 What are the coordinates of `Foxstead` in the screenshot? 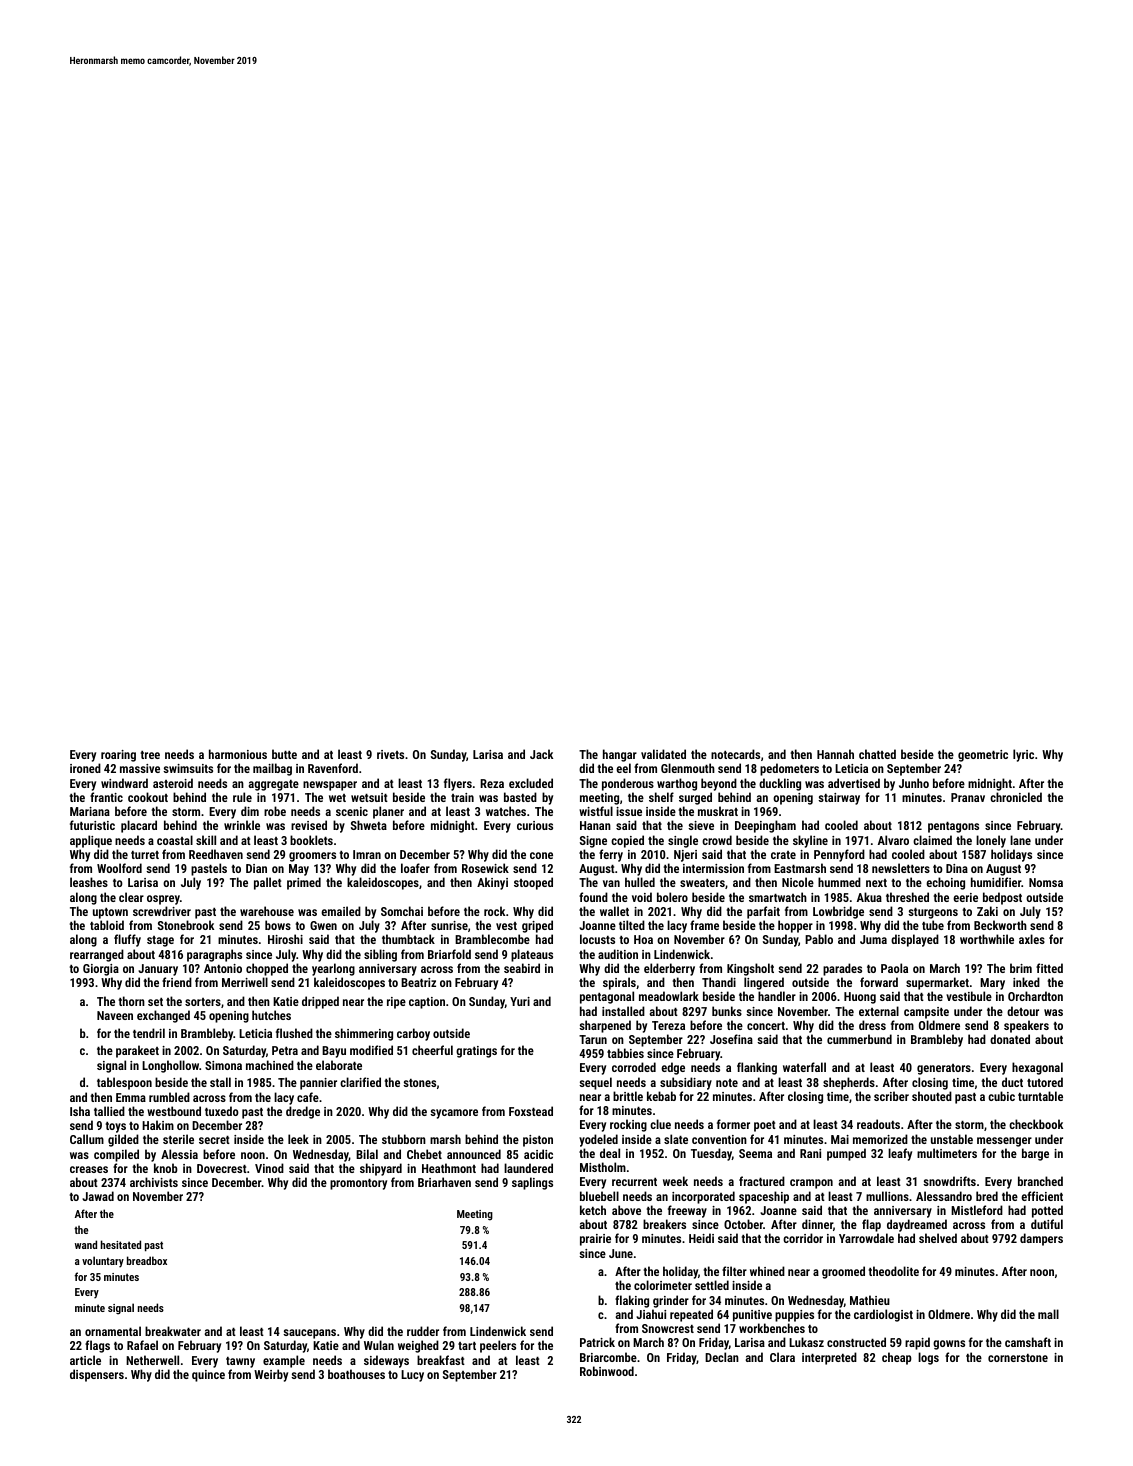 It's located at (531, 1111).
